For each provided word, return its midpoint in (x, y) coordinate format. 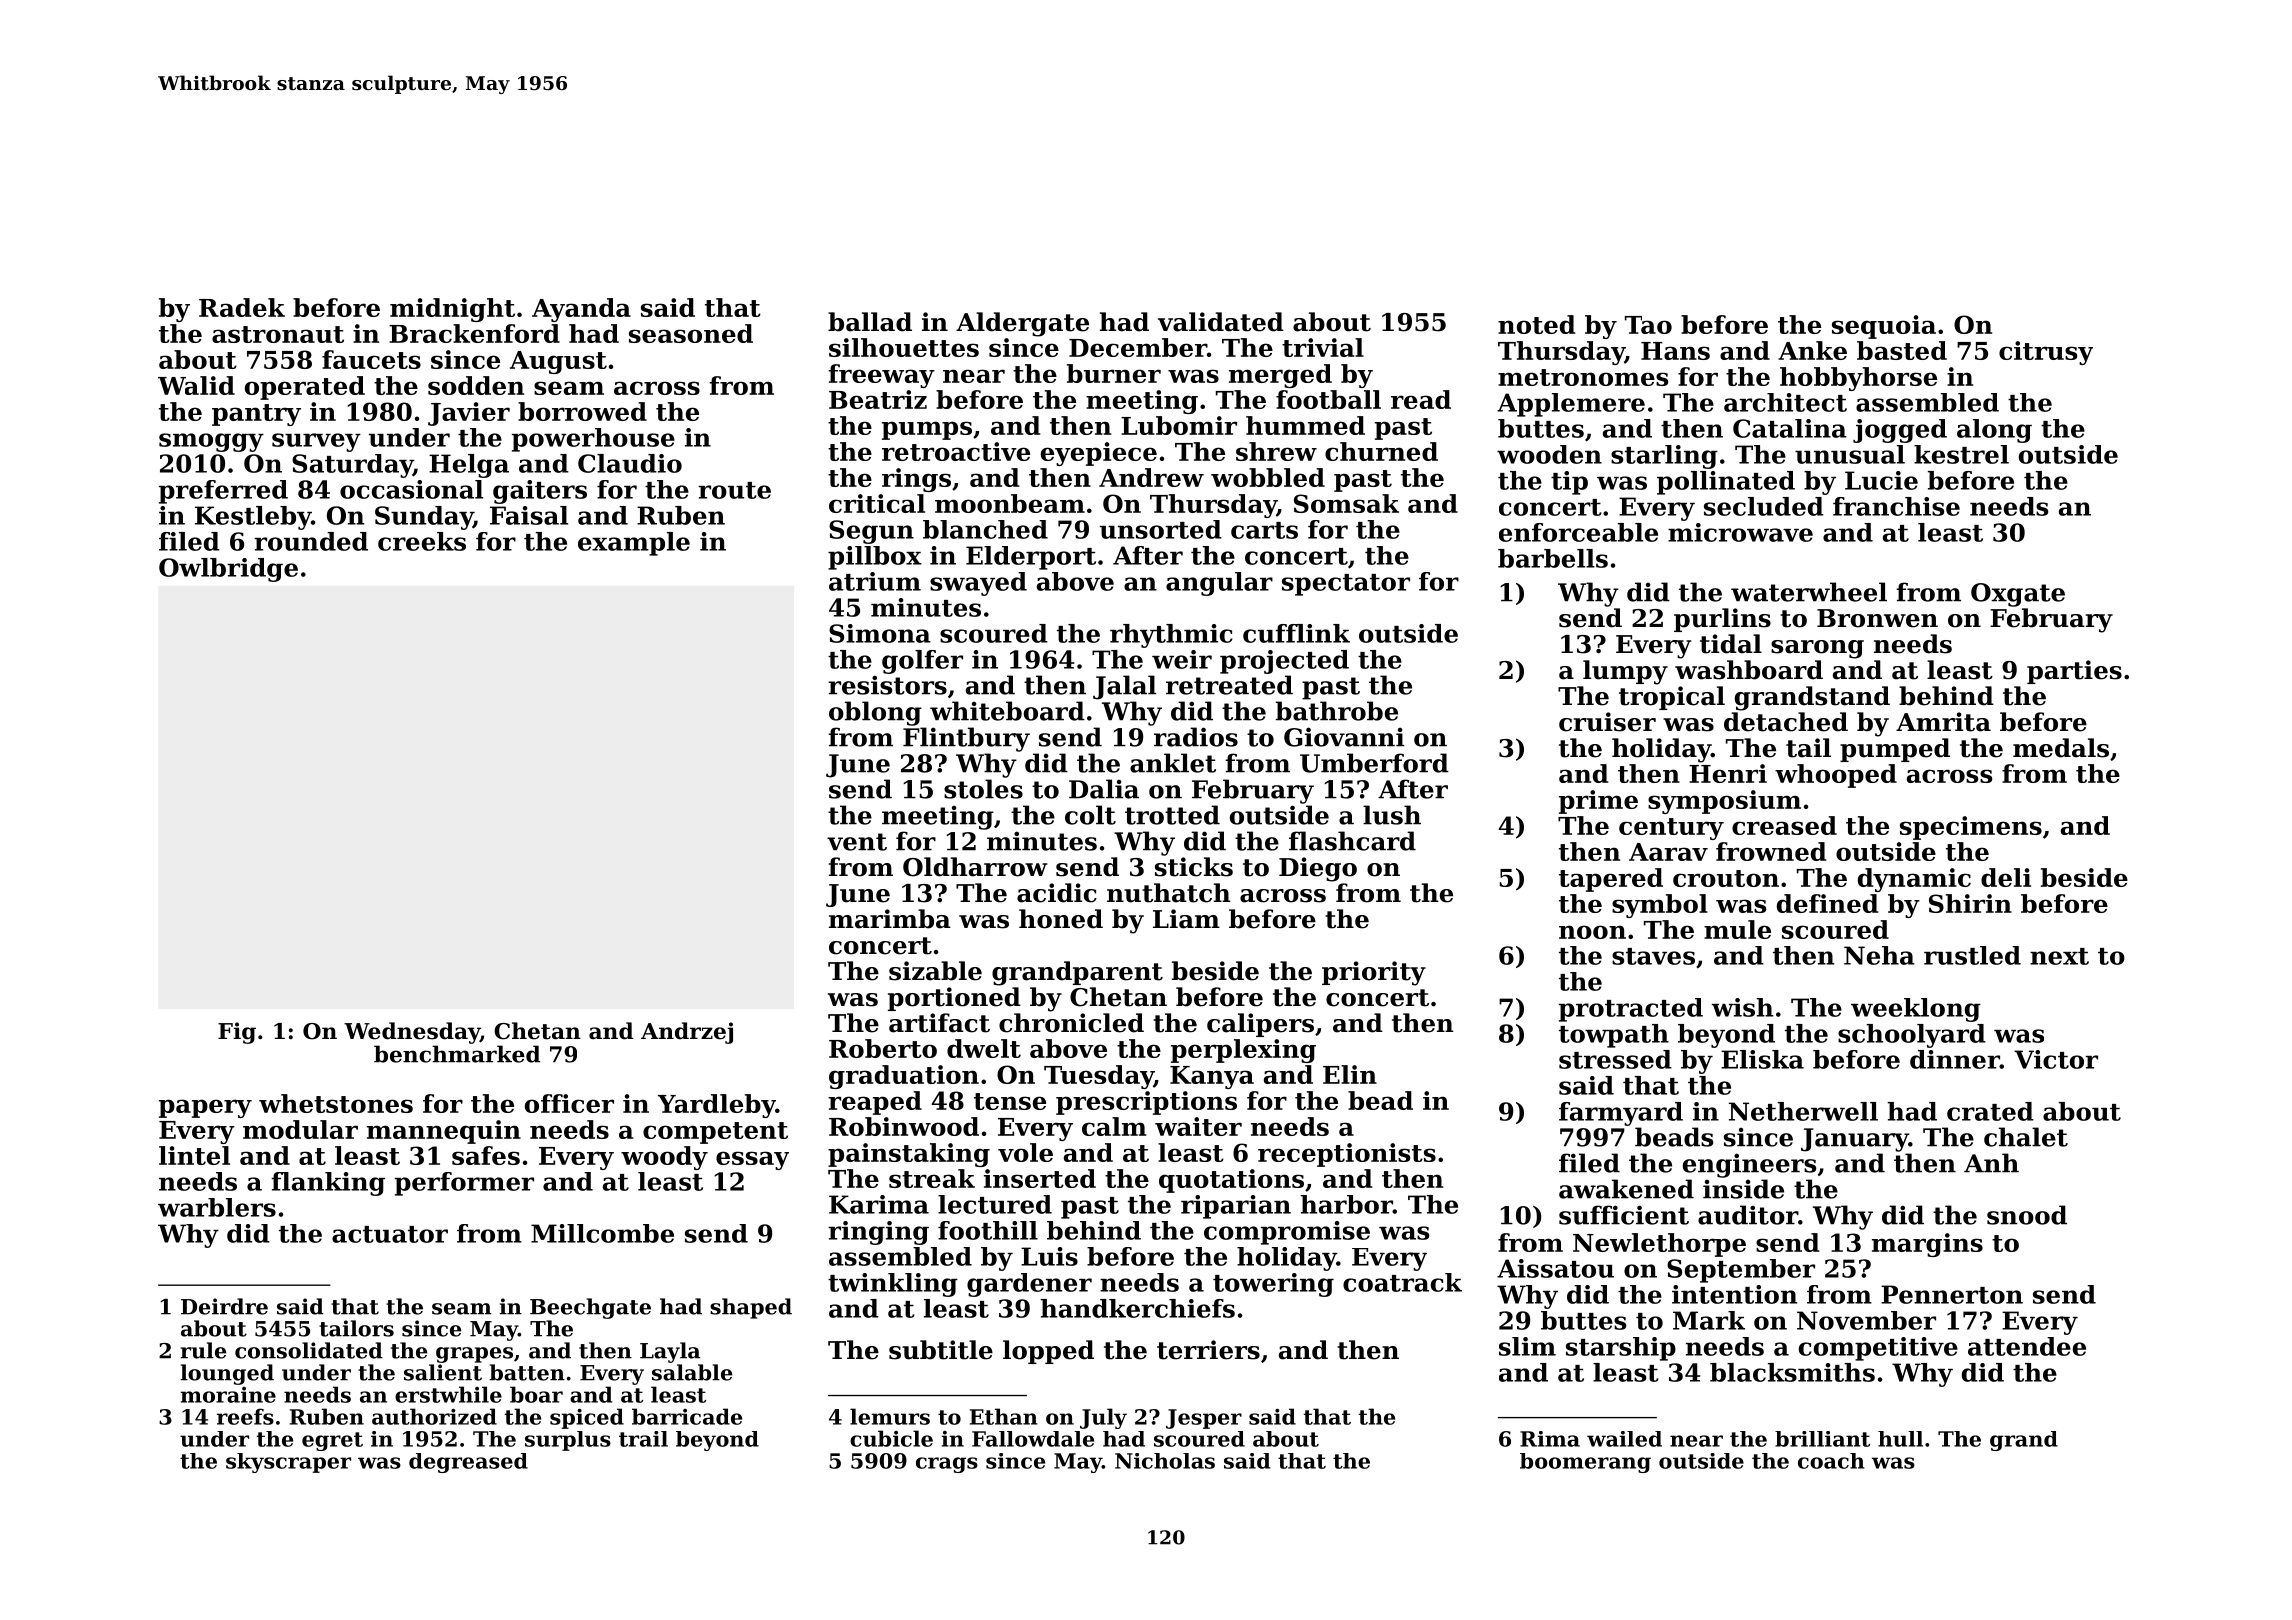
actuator (390, 1234)
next (2059, 956)
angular (1219, 584)
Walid (196, 385)
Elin (1350, 1074)
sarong (1817, 649)
